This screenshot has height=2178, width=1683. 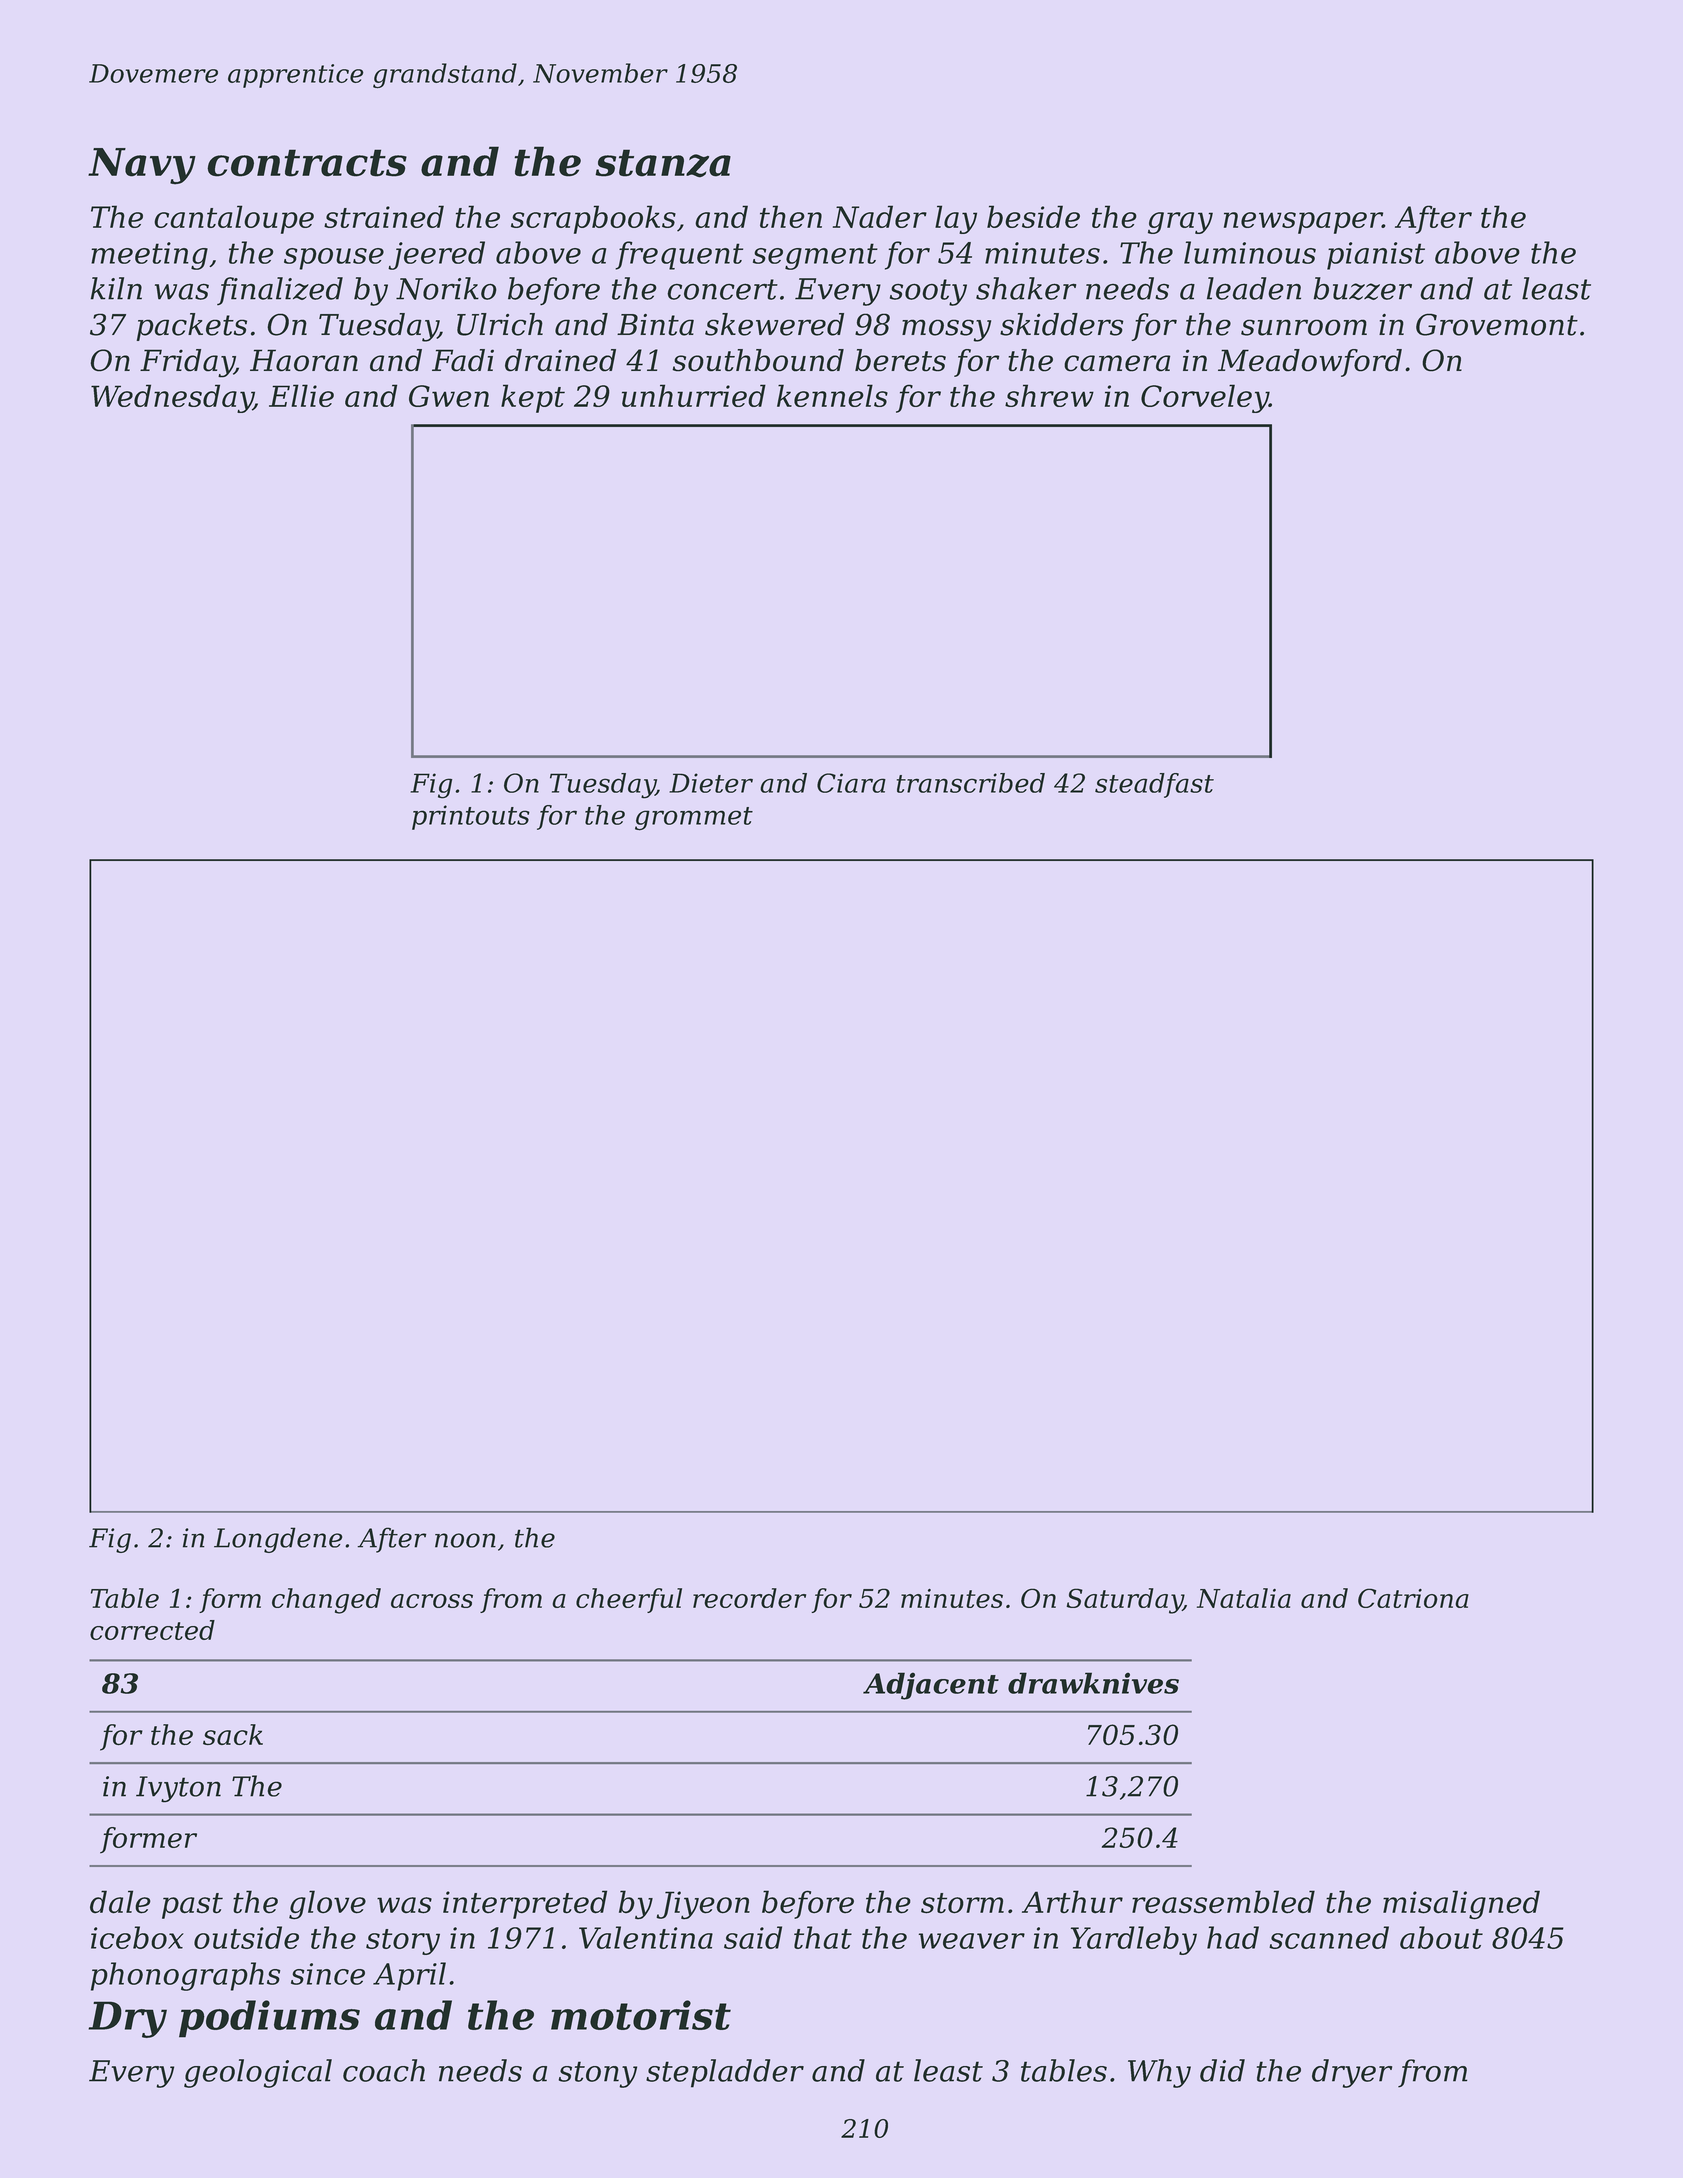 I want to click on Longdene, so click(x=278, y=1540).
